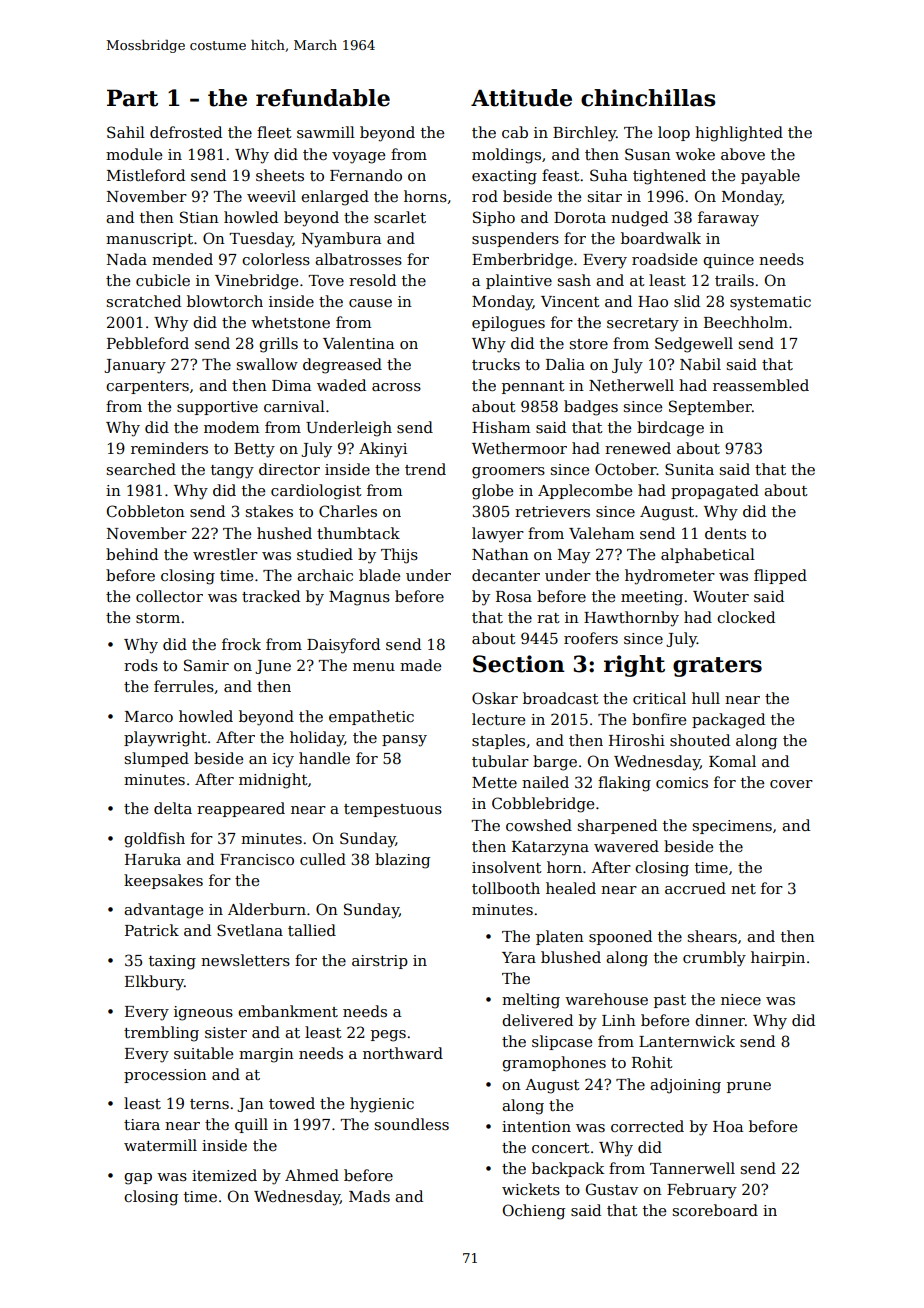 The height and width of the image is (1308, 924). Describe the element at coordinates (138, 1179) in the image. I see `gap` at that location.
